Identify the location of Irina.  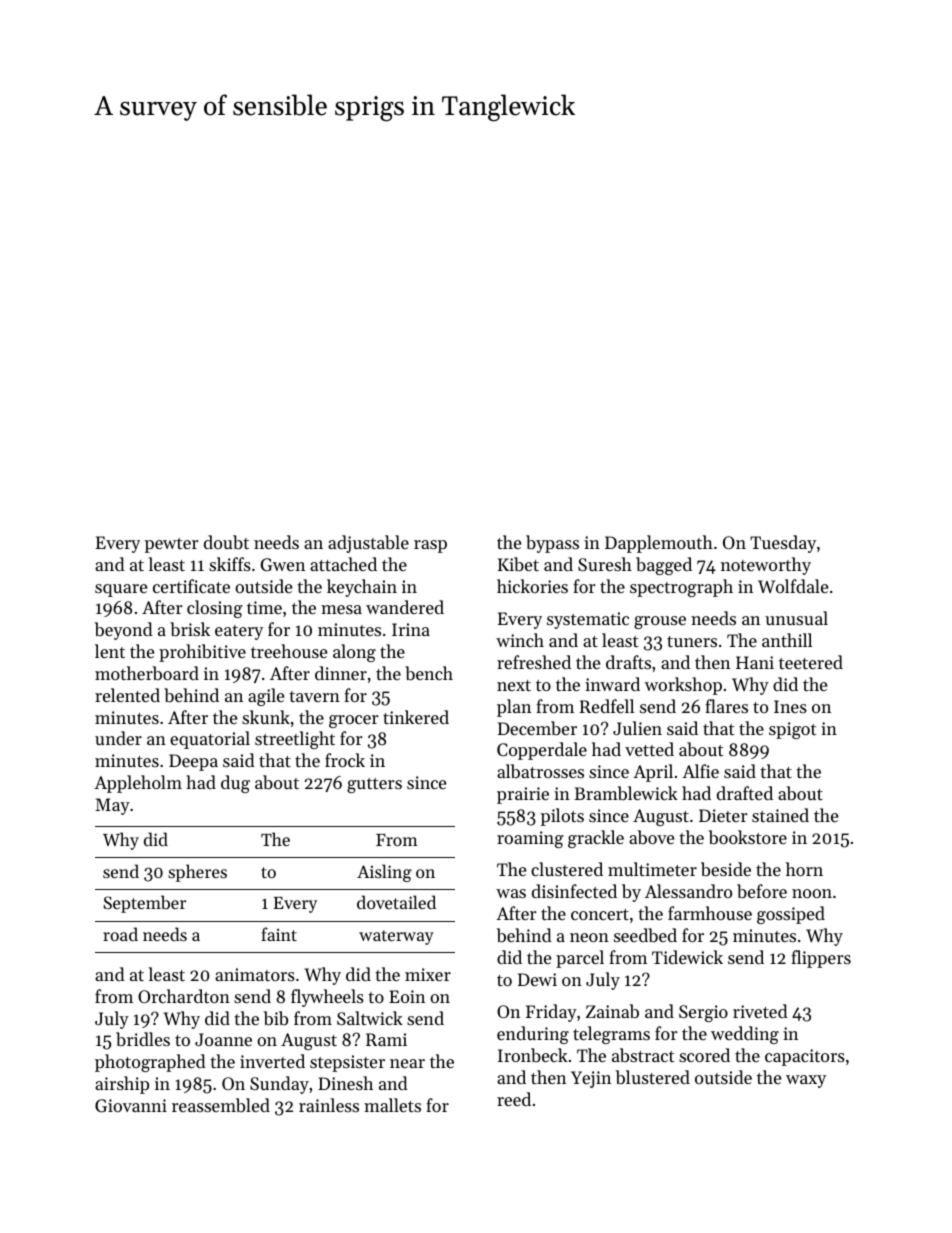
(411, 629).
